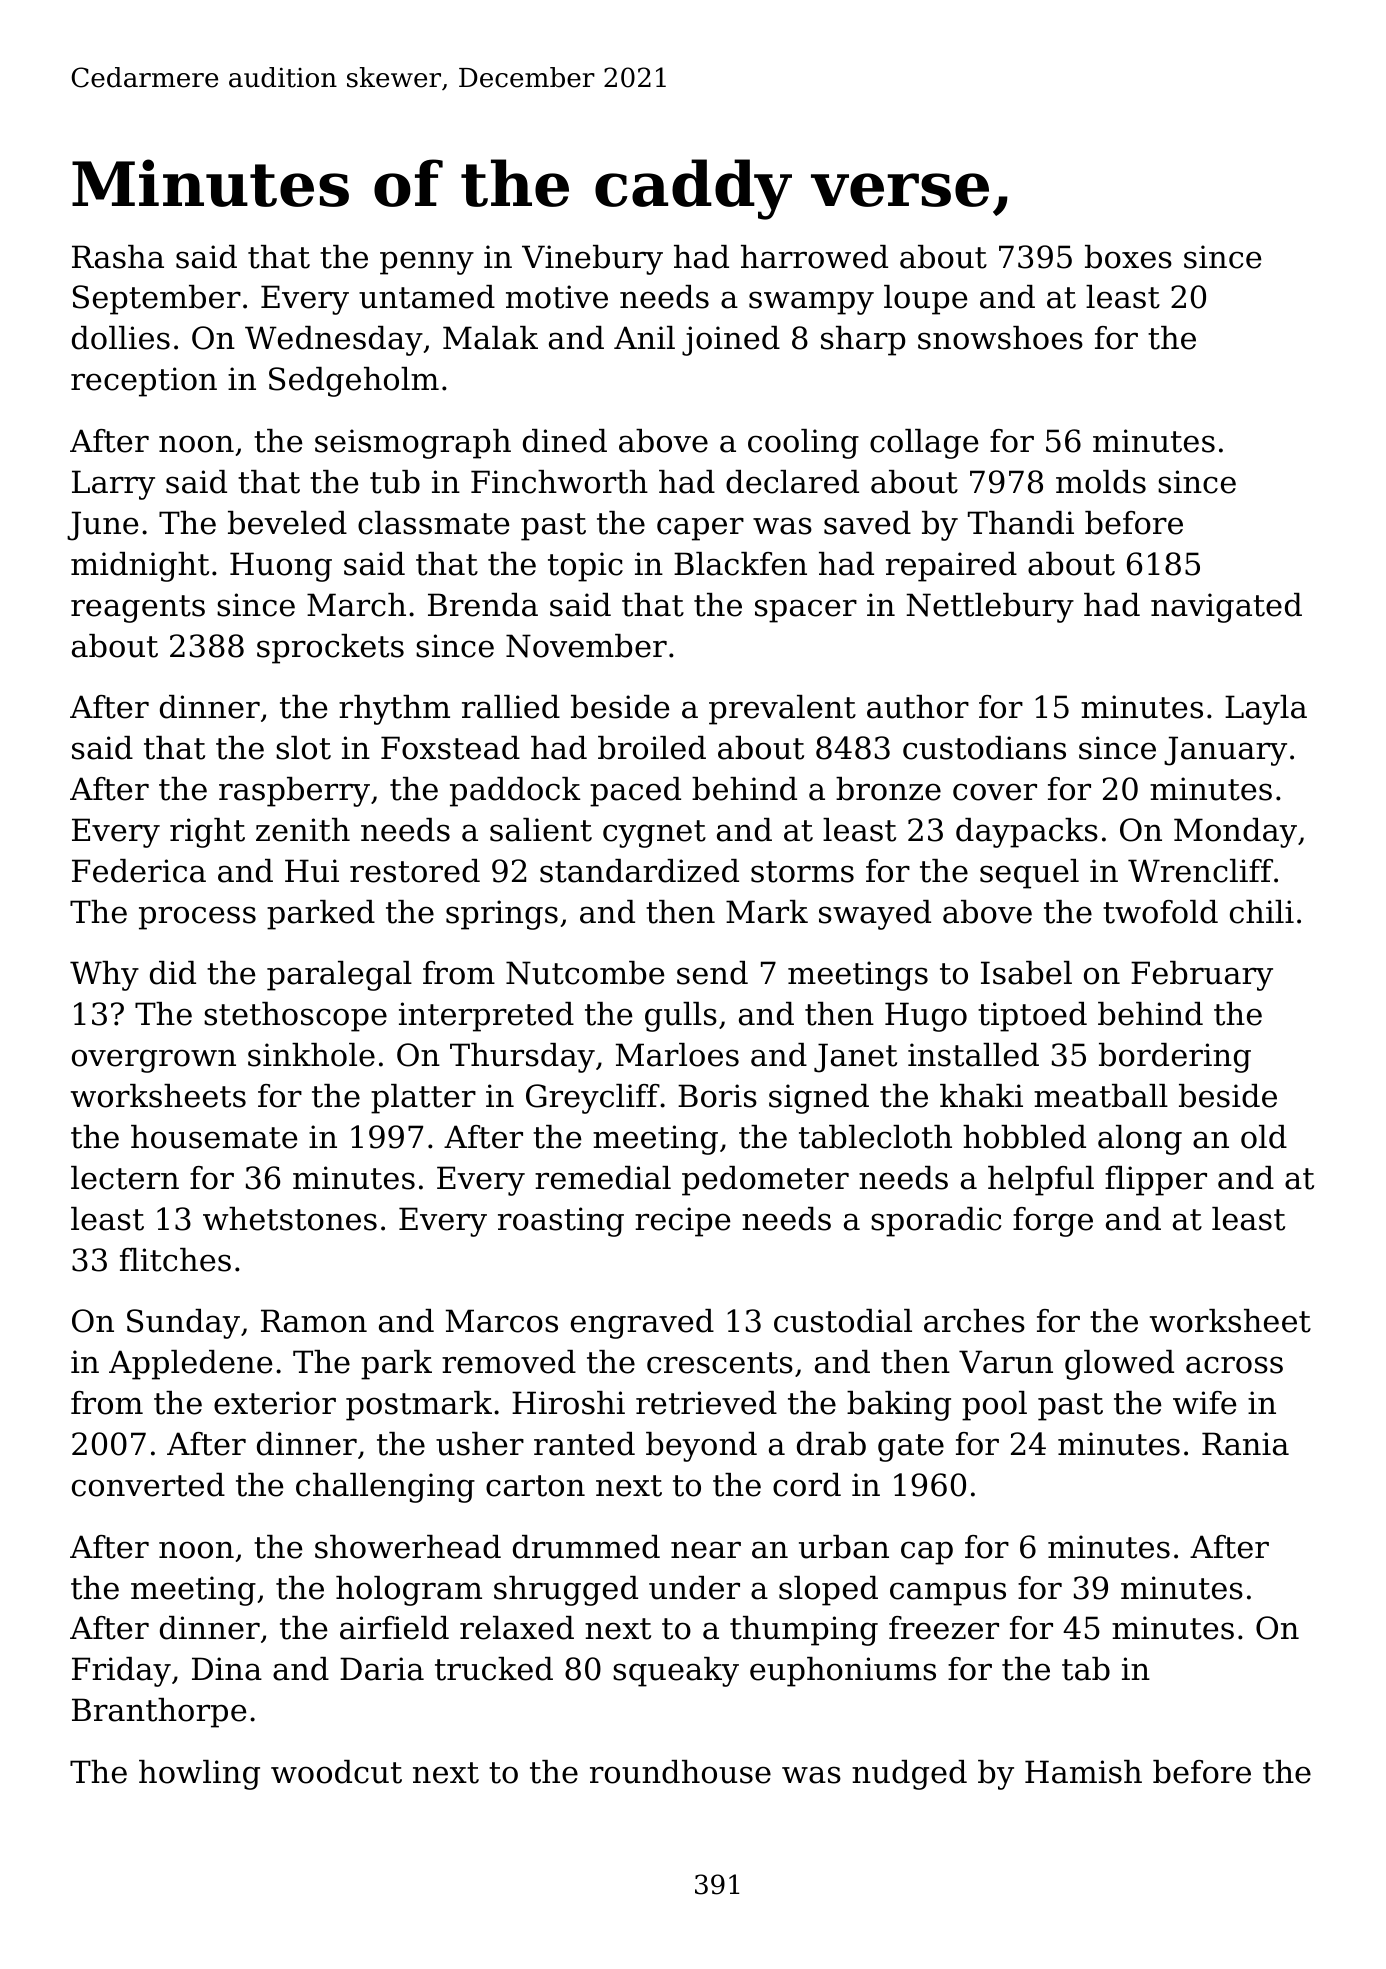 Image resolution: width=1386 pixels, height=1969 pixels. What do you see at coordinates (1128, 257) in the document?
I see `boxes` at bounding box center [1128, 257].
